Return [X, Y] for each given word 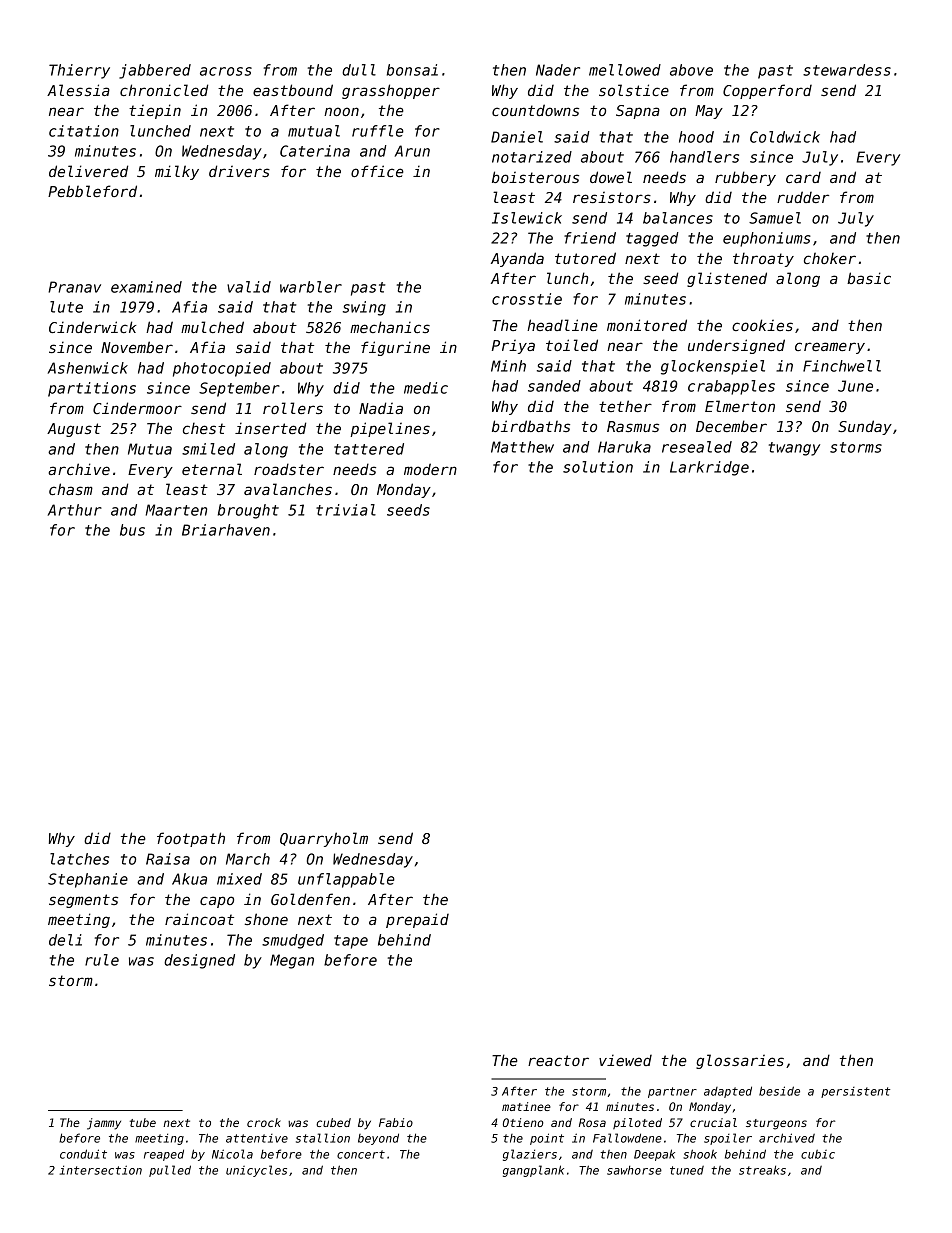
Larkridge [709, 468]
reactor [558, 1060]
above [691, 70]
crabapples [731, 387]
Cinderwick [92, 327]
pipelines [390, 429]
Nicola [232, 1154]
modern [430, 469]
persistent [855, 1092]
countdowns [535, 110]
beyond [378, 1139]
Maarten [176, 510]
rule [102, 960]
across [226, 71]
